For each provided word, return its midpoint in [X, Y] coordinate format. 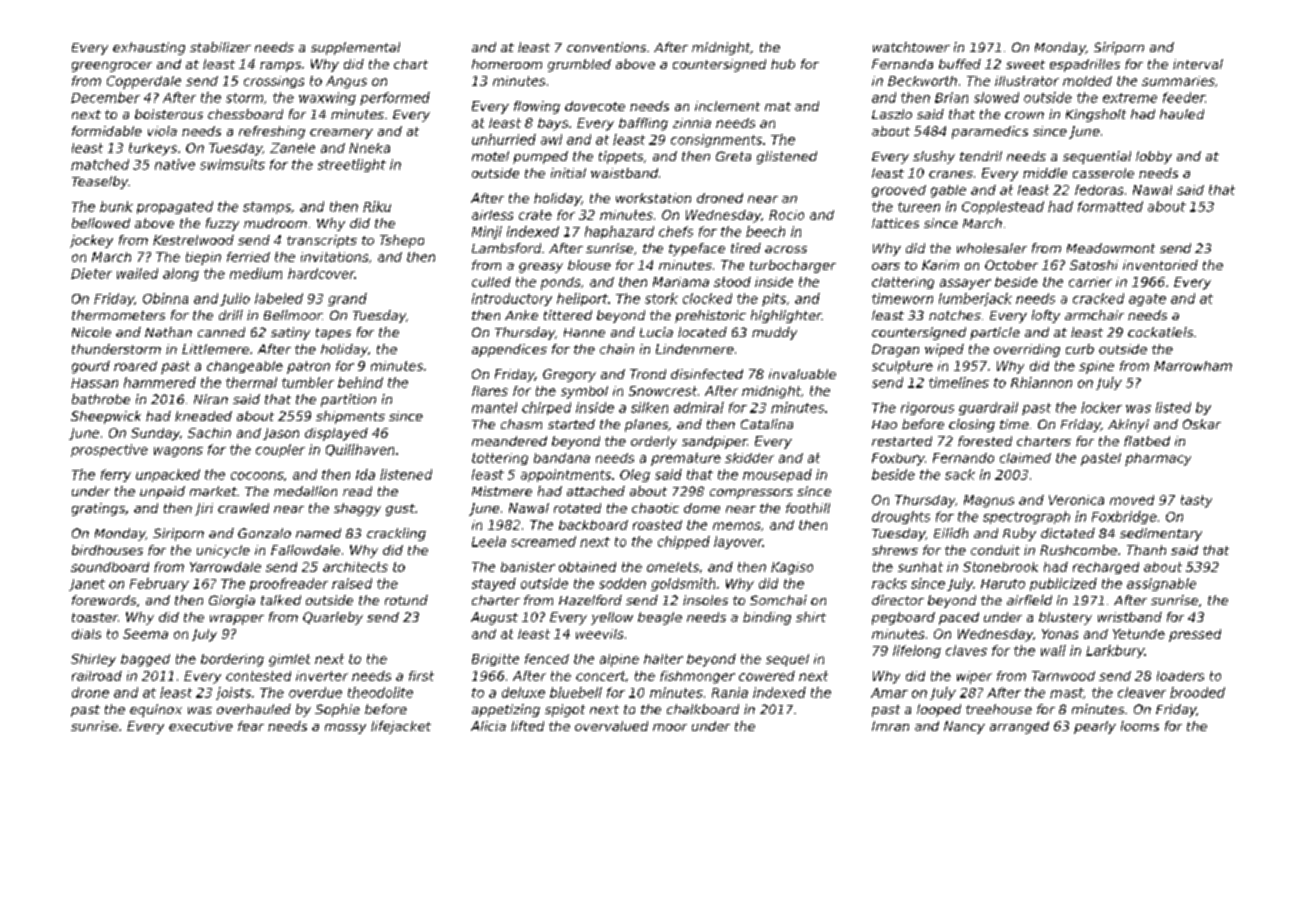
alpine [619, 660]
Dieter [91, 273]
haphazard [619, 232]
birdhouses [107, 550]
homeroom [507, 64]
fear [251, 726]
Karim [940, 265]
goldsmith [683, 584]
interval [1198, 64]
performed [395, 98]
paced [959, 618]
